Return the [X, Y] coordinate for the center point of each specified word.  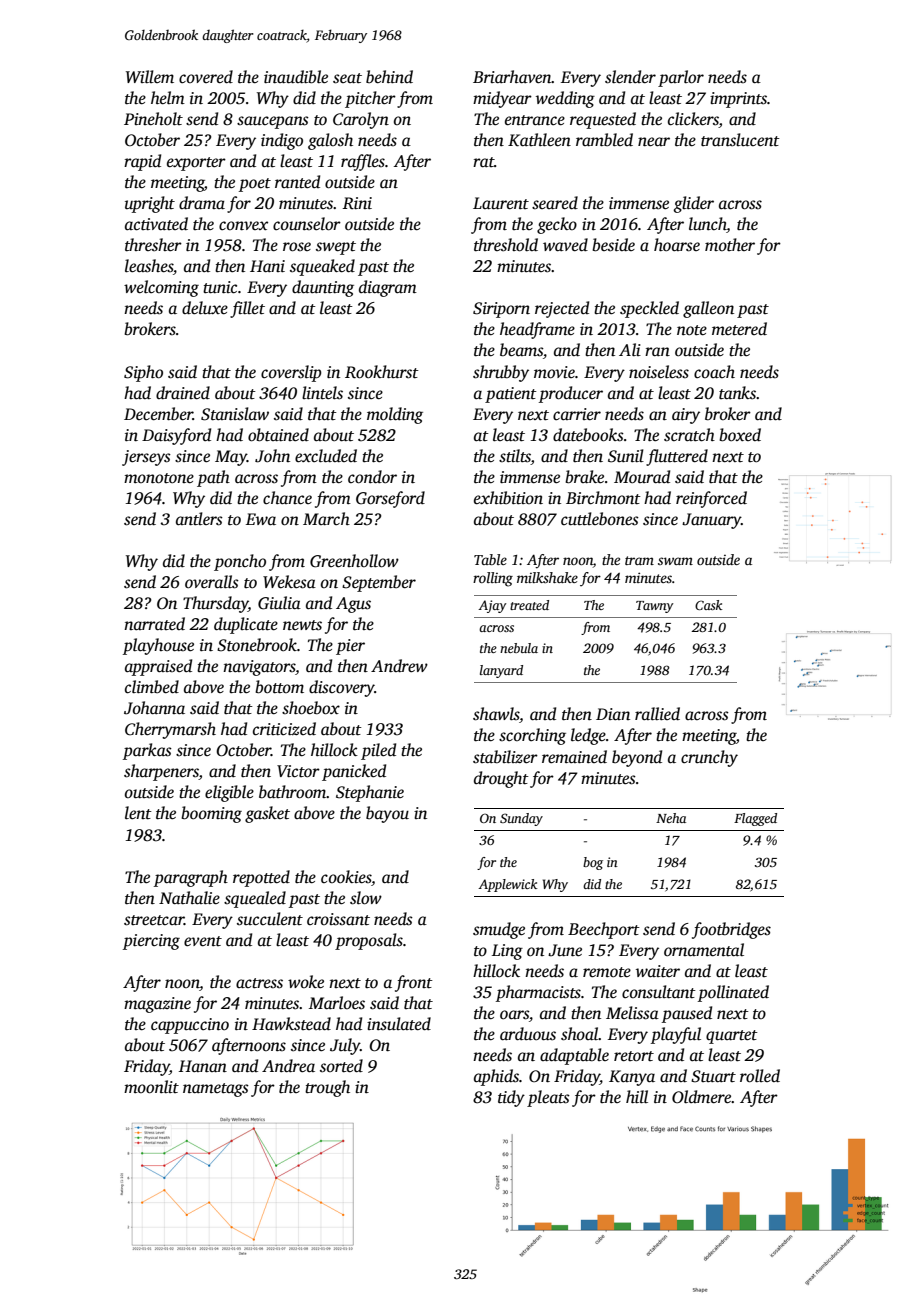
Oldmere [701, 1096]
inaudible [296, 77]
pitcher [370, 99]
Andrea [288, 1066]
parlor [681, 78]
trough [327, 1088]
